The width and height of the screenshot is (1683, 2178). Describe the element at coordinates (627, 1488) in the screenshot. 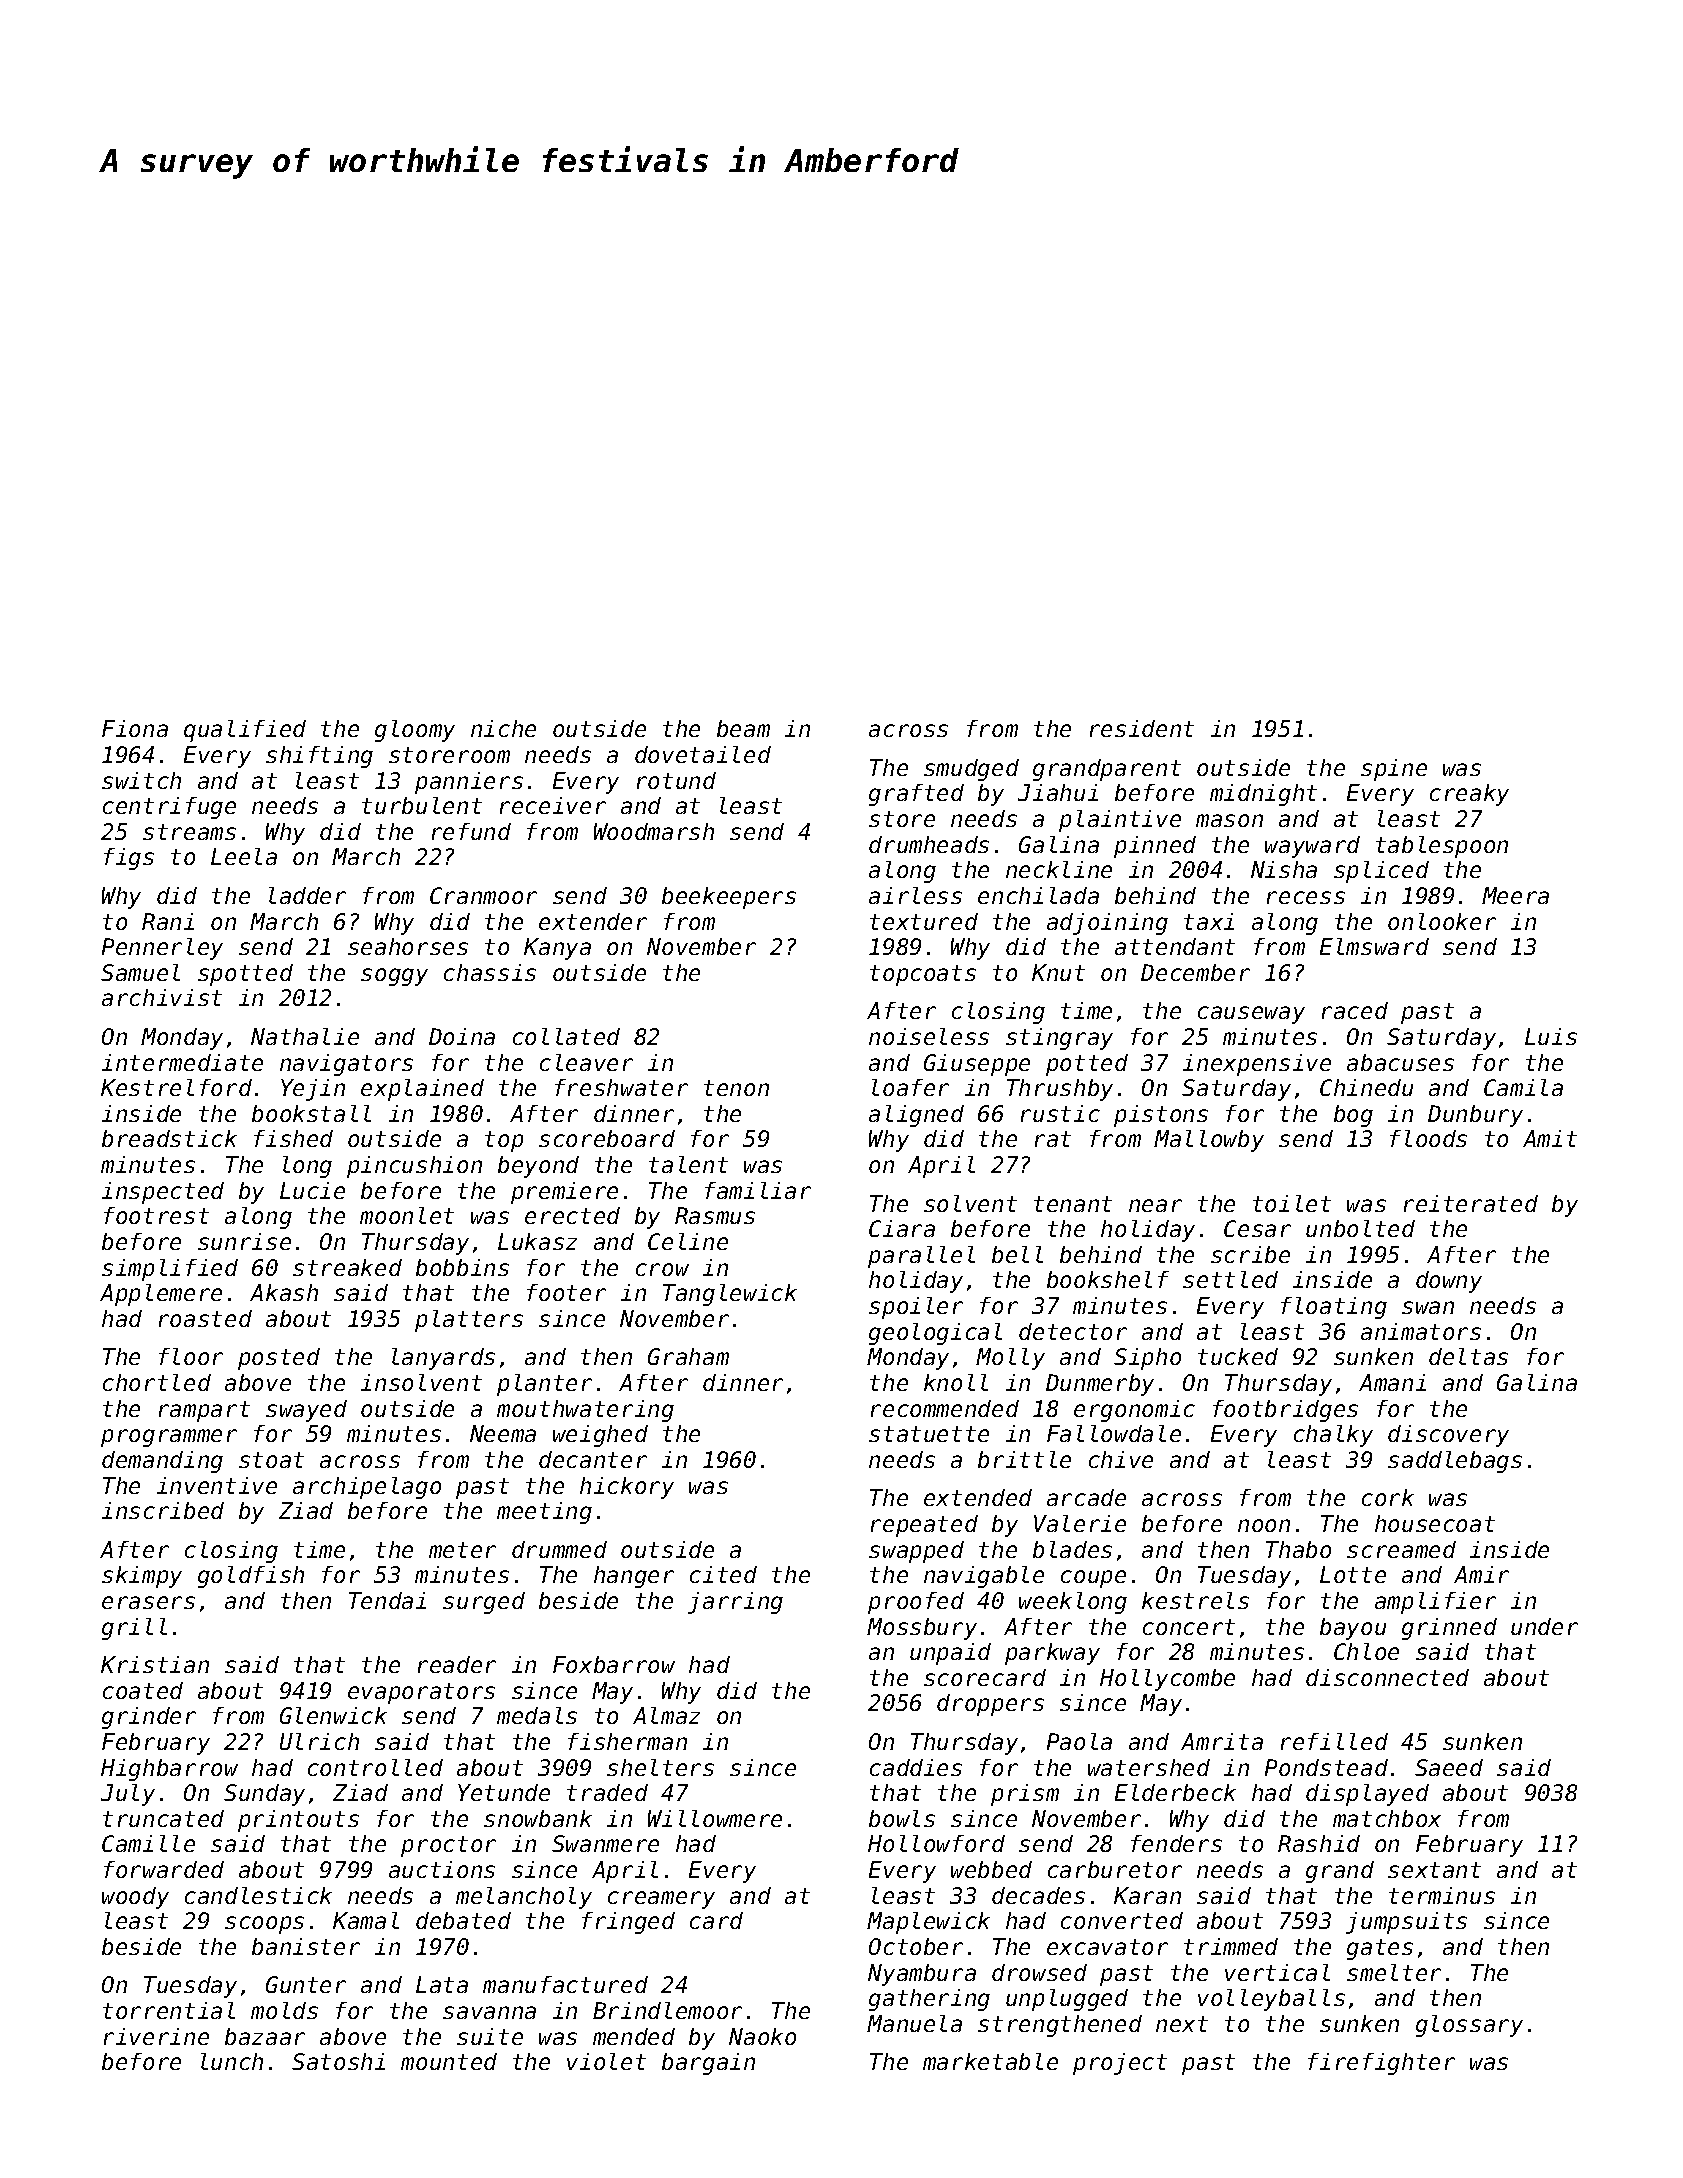

I see `hickory` at that location.
